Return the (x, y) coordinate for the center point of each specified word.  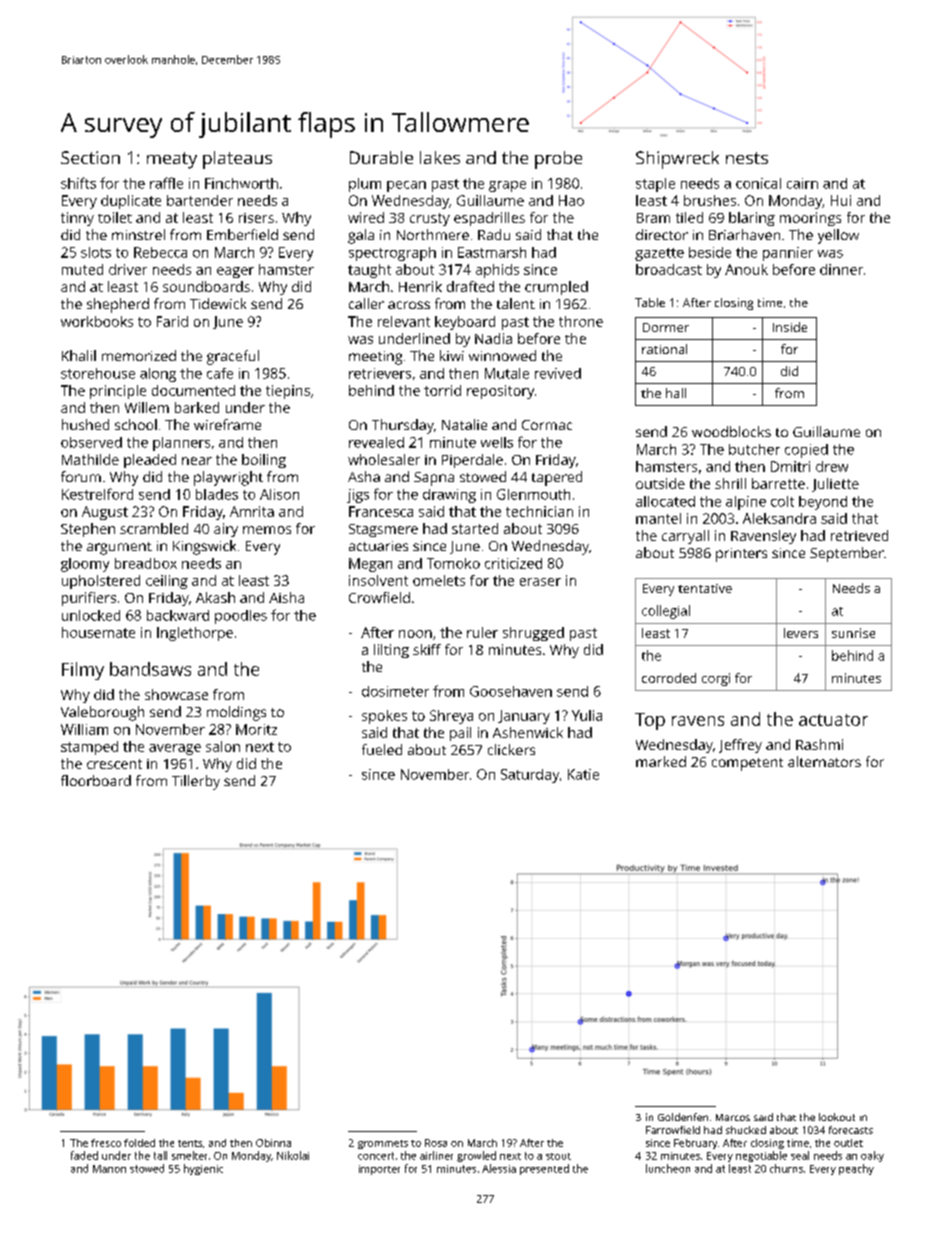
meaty (172, 160)
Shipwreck (677, 160)
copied (806, 451)
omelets (439, 580)
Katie (583, 774)
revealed (376, 442)
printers (741, 555)
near (197, 461)
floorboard (96, 780)
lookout (837, 1117)
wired (366, 217)
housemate (98, 632)
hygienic (203, 1169)
